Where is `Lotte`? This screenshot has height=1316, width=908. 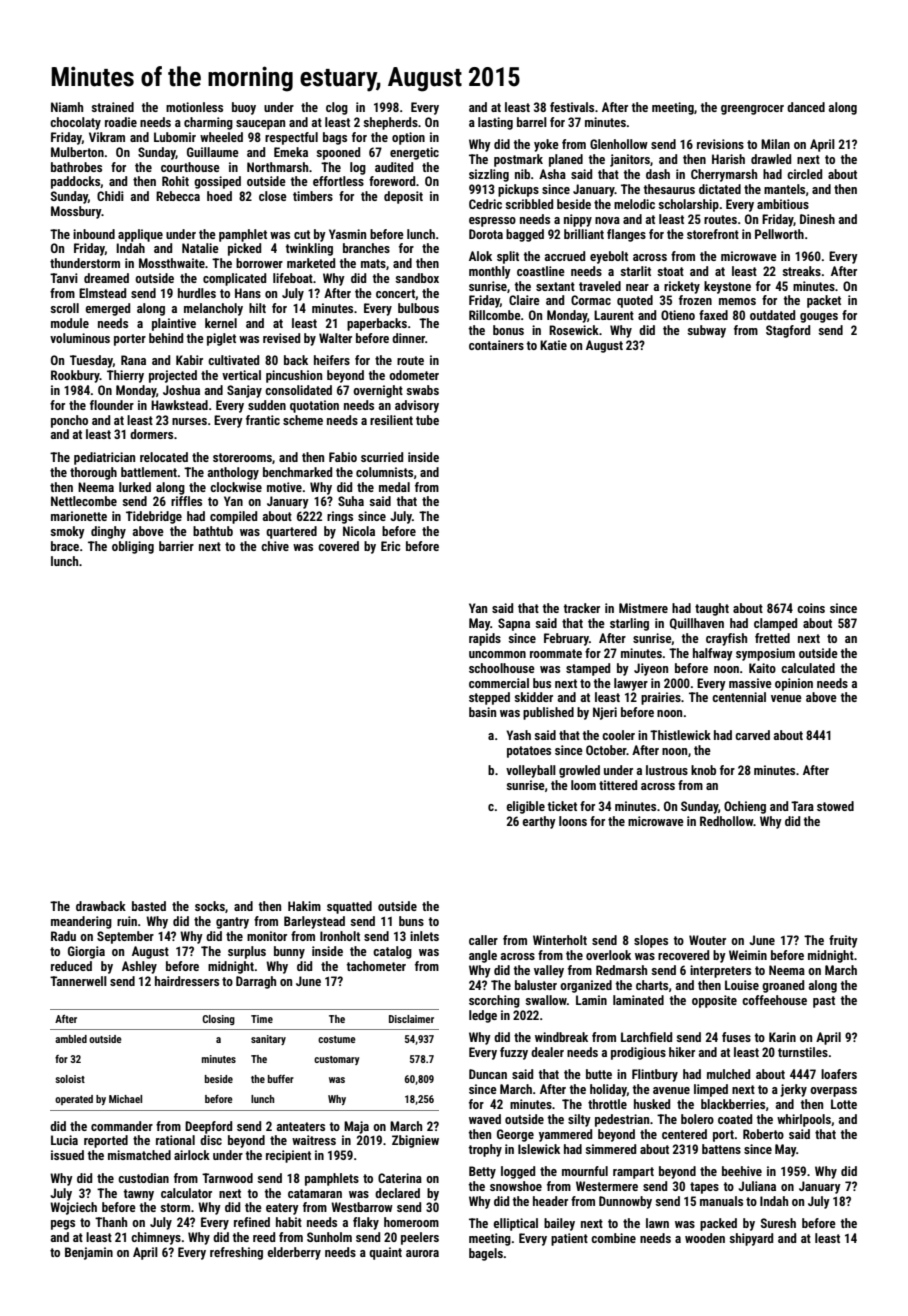
Lotte is located at coordinates (844, 1104).
